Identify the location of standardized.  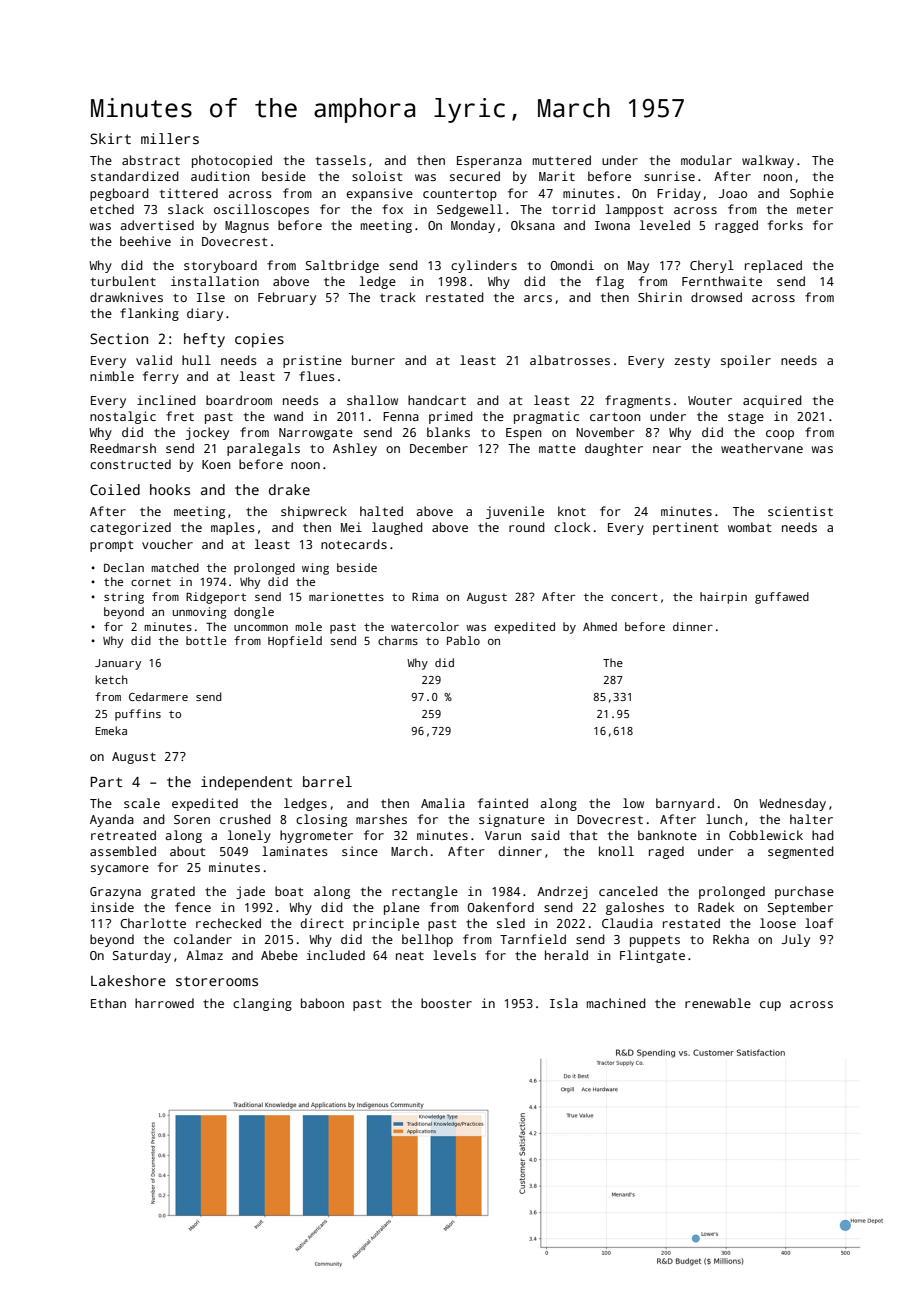
(135, 176).
